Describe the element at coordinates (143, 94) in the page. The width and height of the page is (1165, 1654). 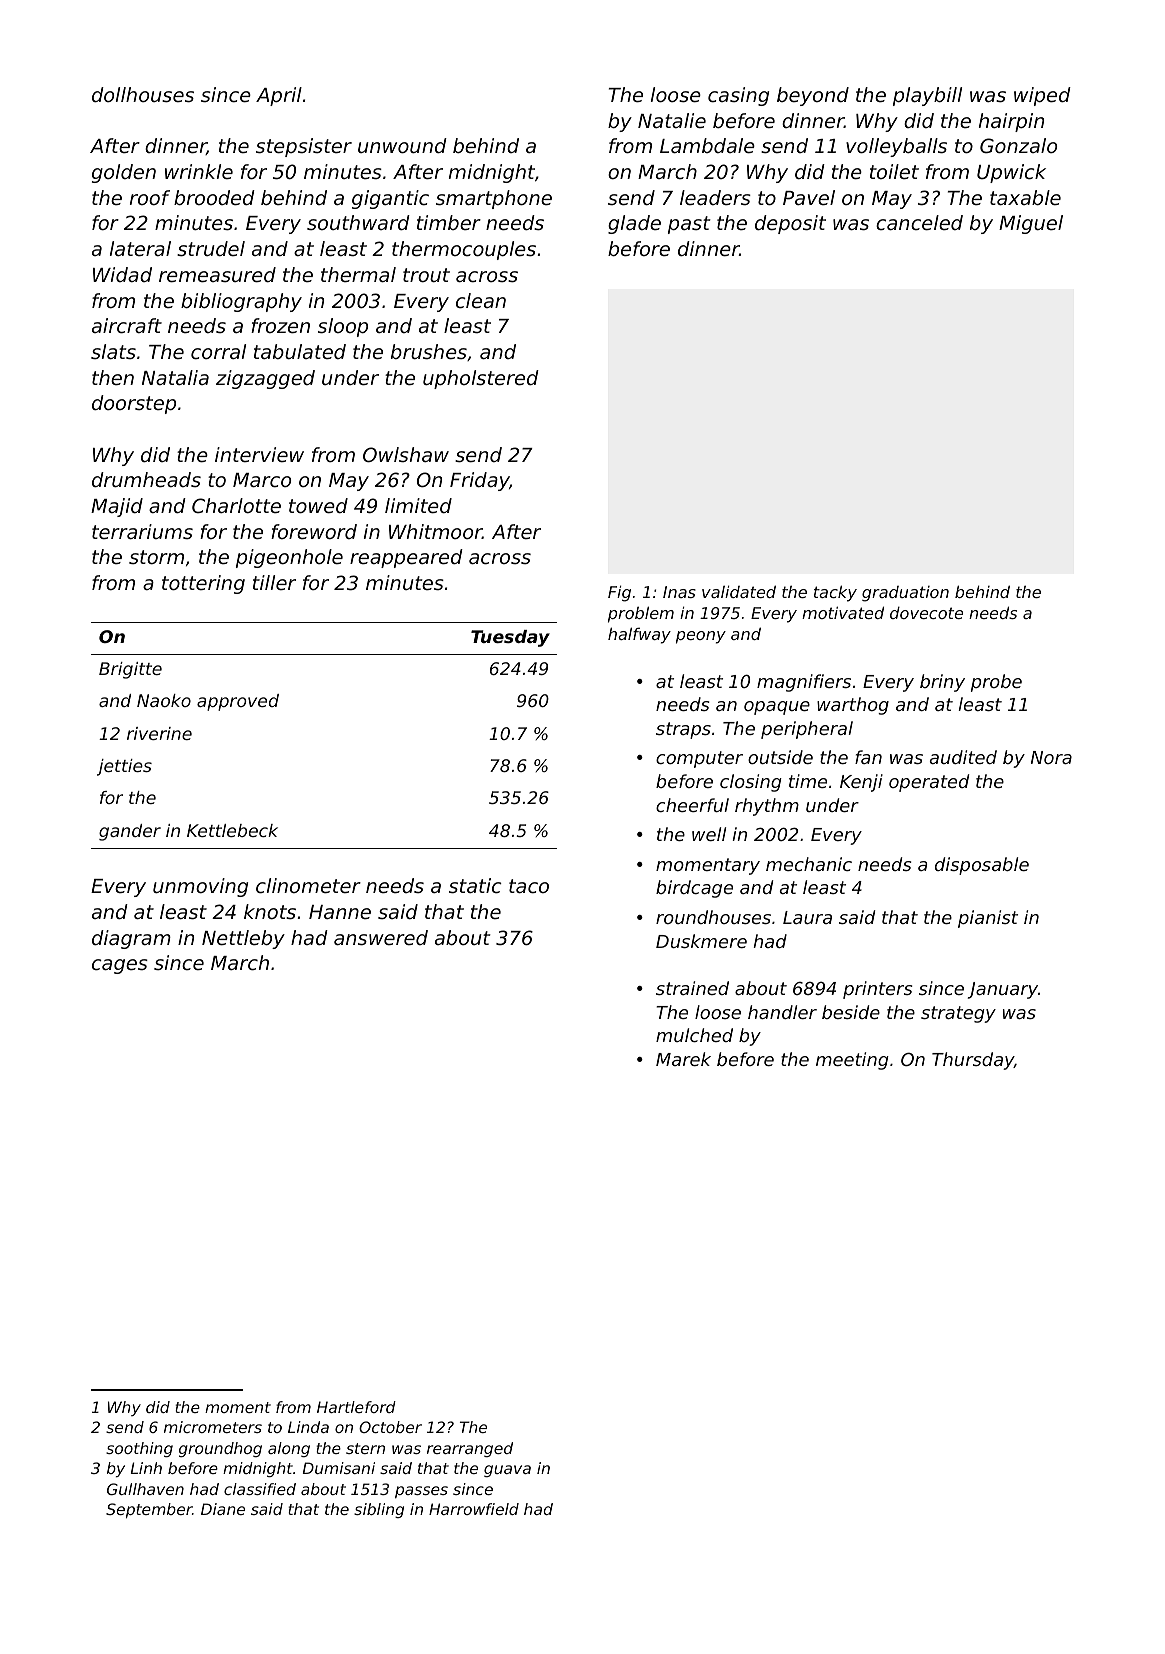
I see `dollhouses` at that location.
